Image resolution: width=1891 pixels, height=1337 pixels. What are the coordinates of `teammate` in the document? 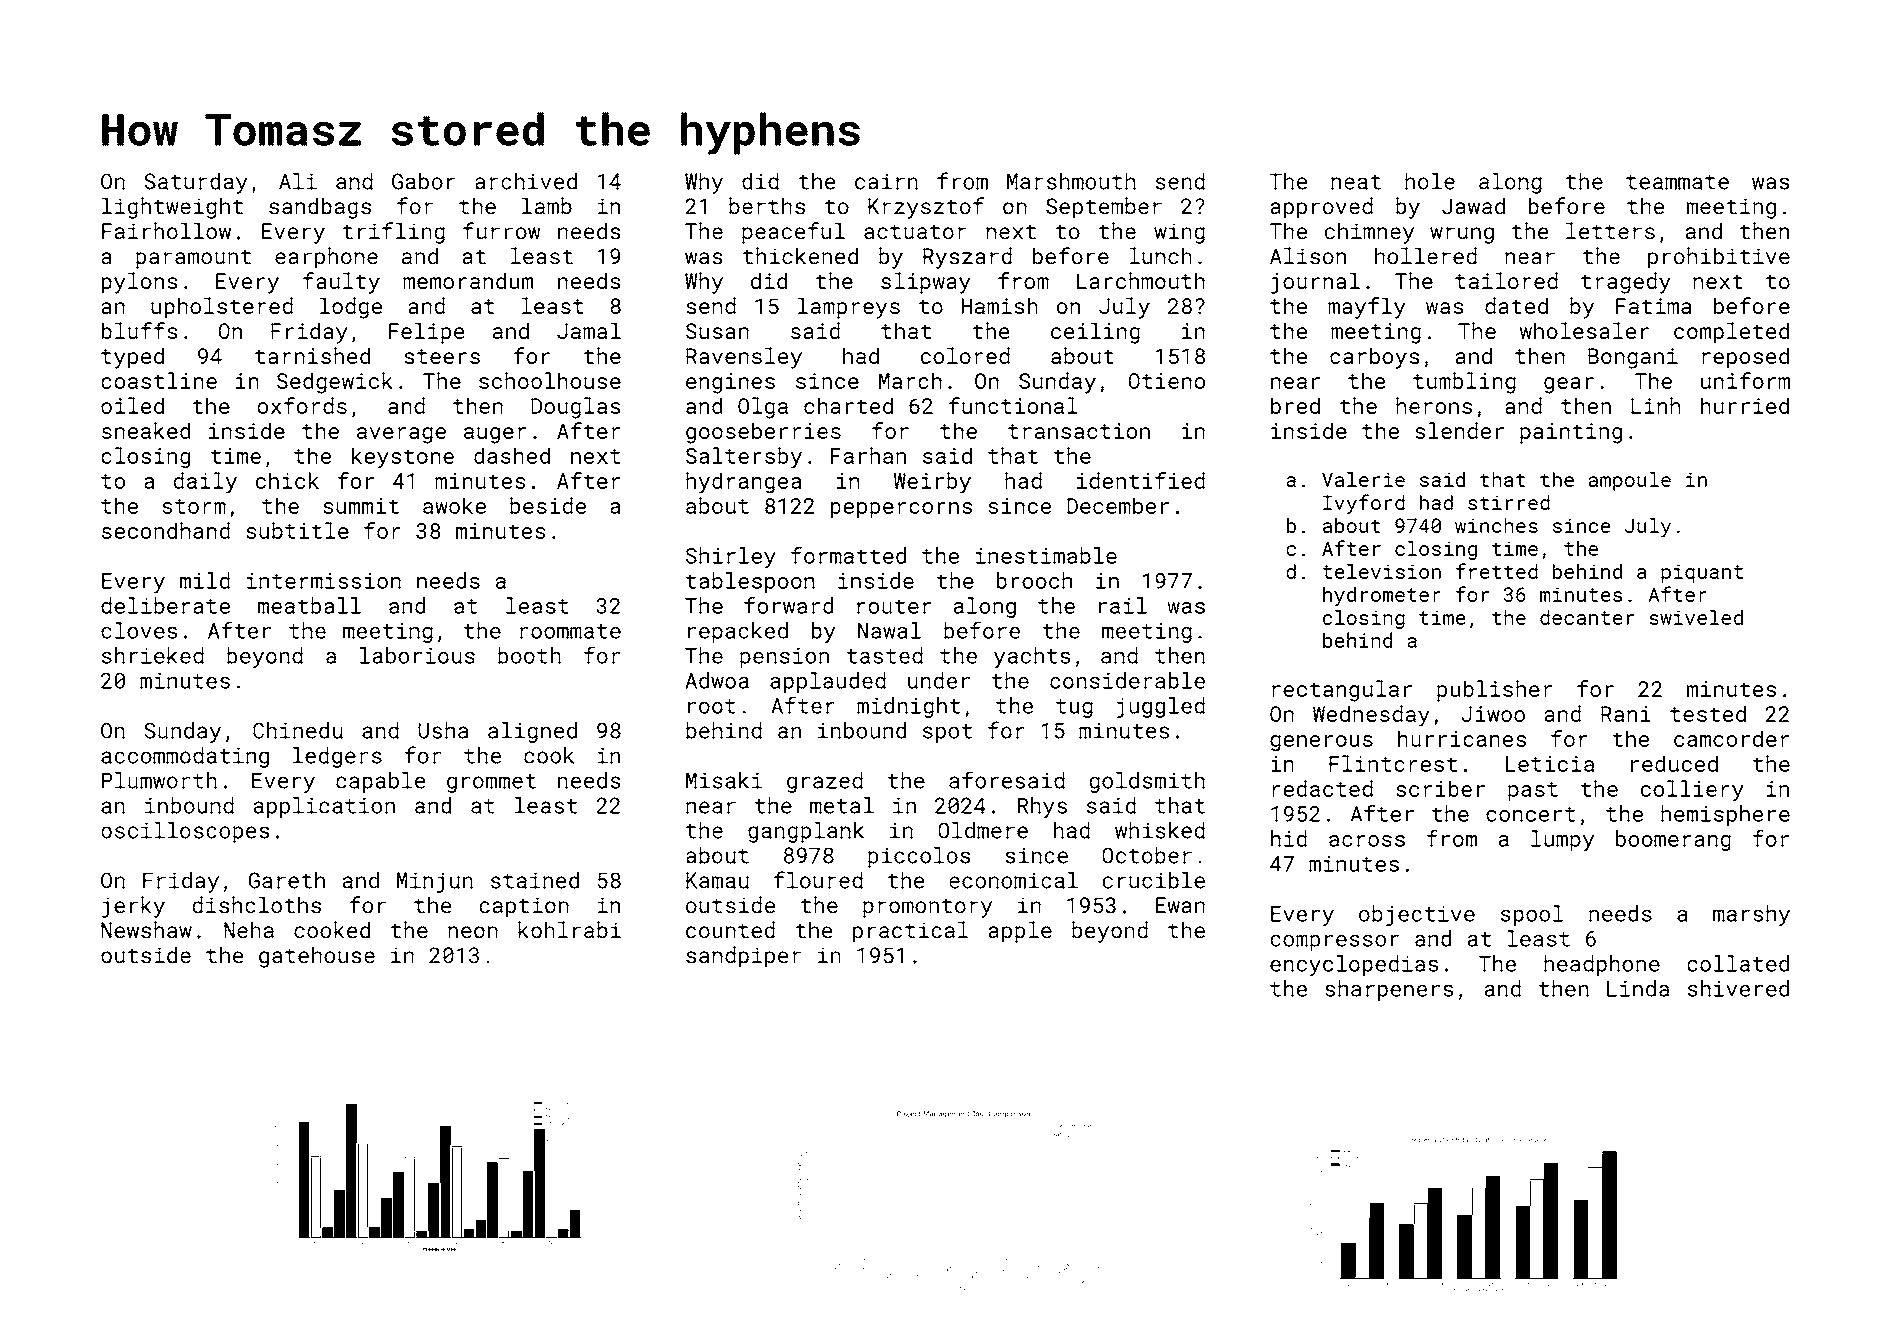 It's located at (1677, 182).
